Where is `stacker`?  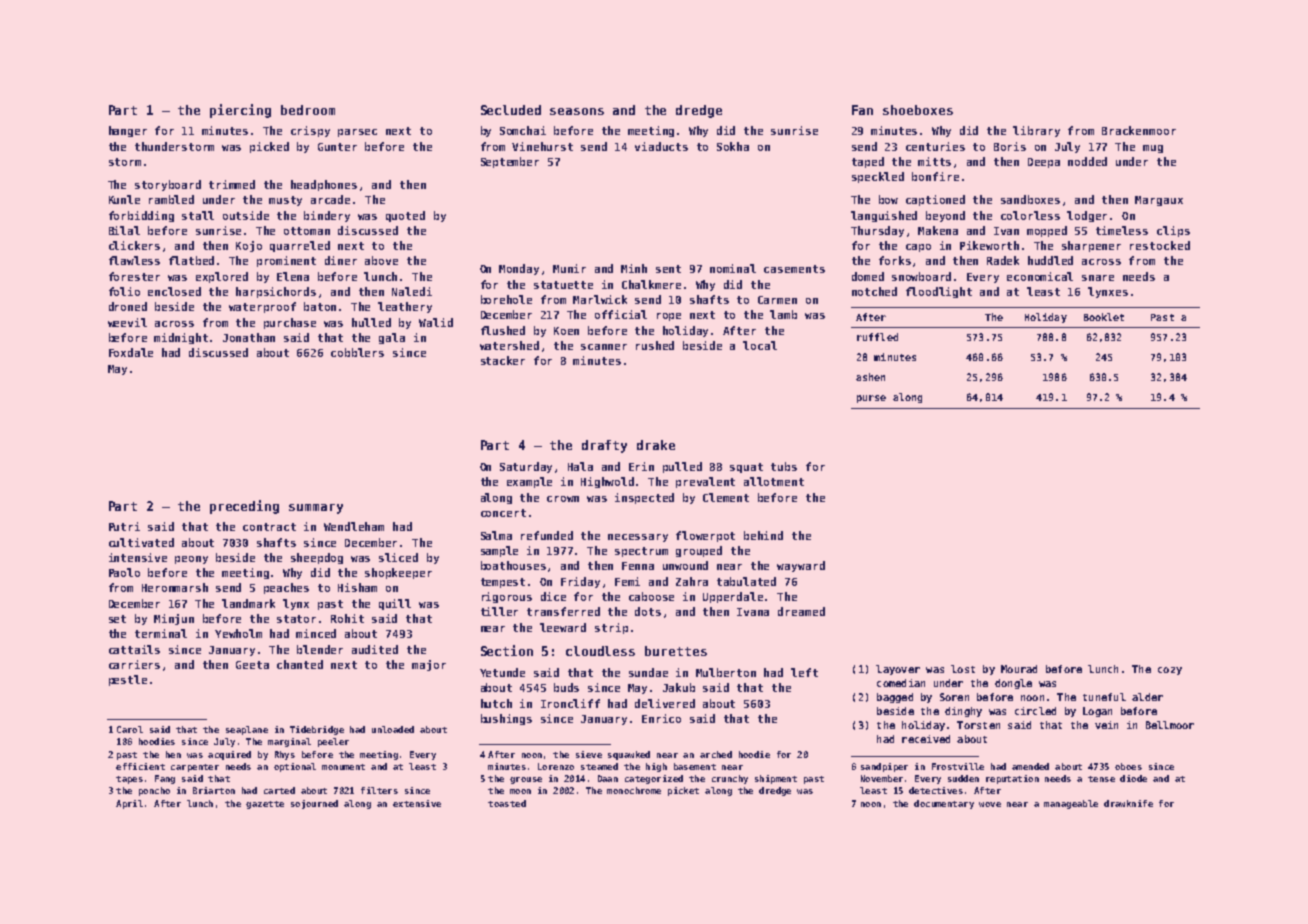 stacker is located at coordinates (503, 360).
